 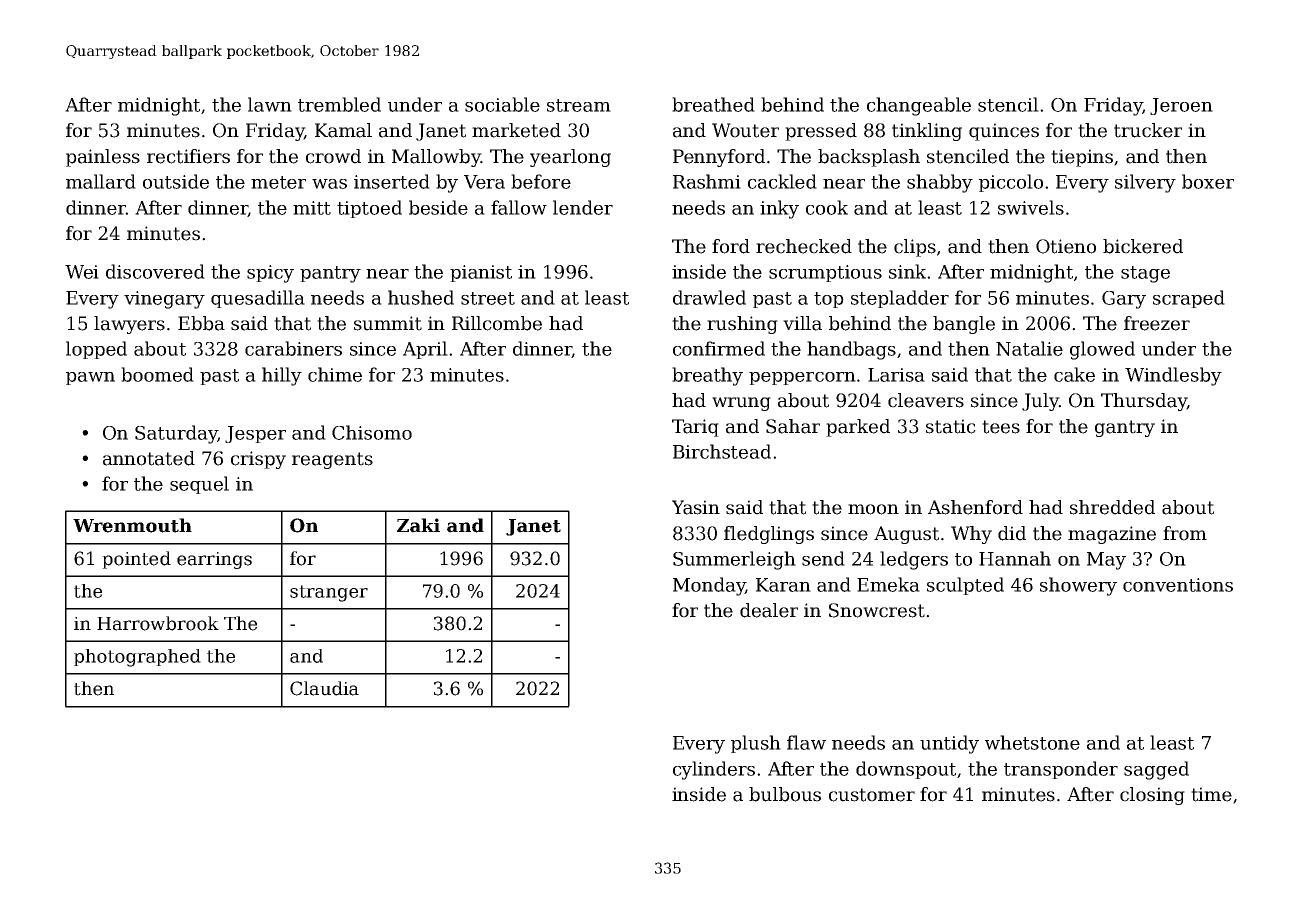 What do you see at coordinates (1032, 742) in the page?
I see `whetstone` at bounding box center [1032, 742].
